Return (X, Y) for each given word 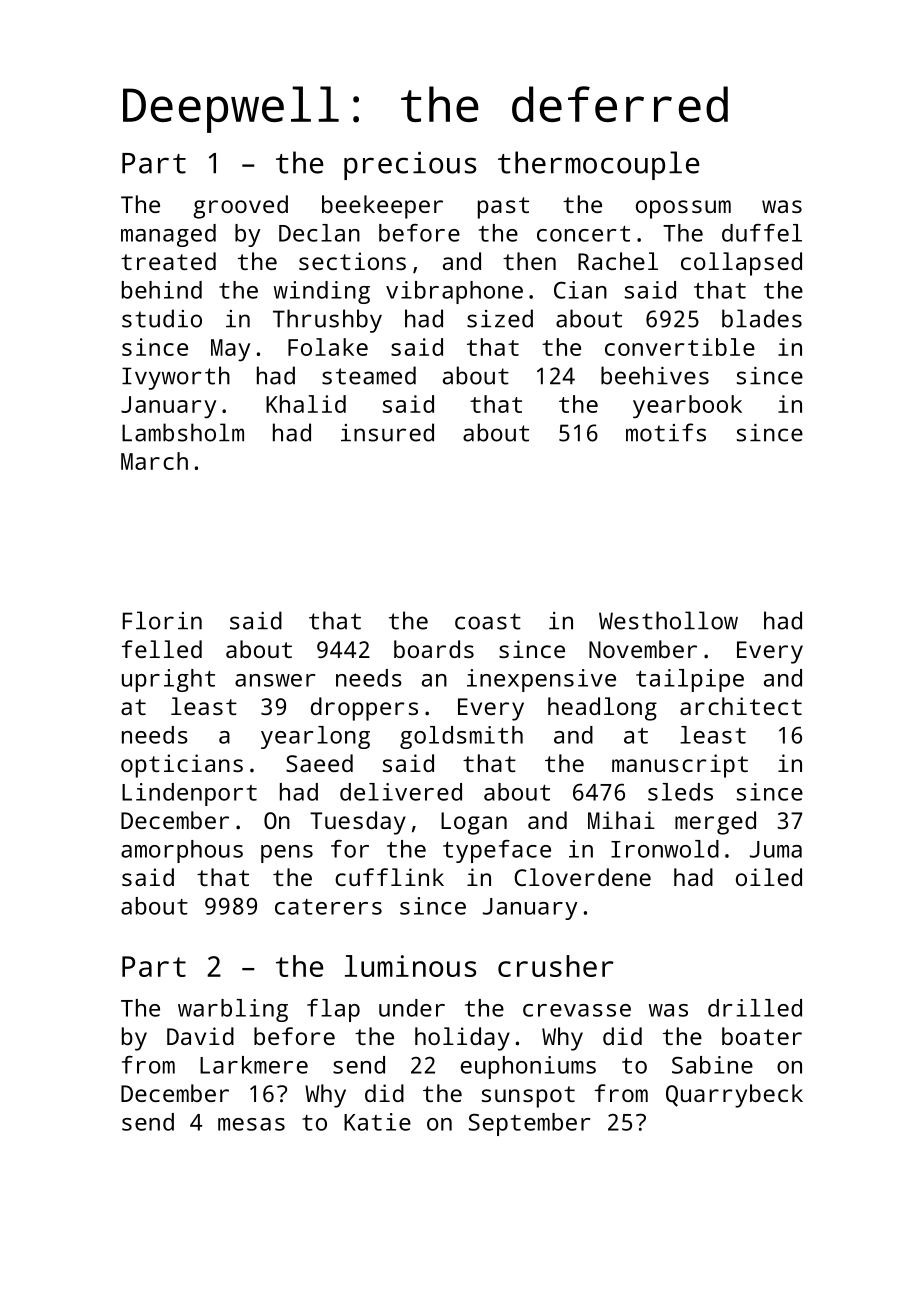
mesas (251, 1124)
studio (162, 318)
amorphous (182, 851)
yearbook (687, 407)
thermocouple (599, 165)
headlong (602, 709)
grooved (240, 207)
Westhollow (668, 620)
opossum (683, 209)
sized (500, 318)
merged (715, 823)
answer (275, 680)
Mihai (621, 820)
